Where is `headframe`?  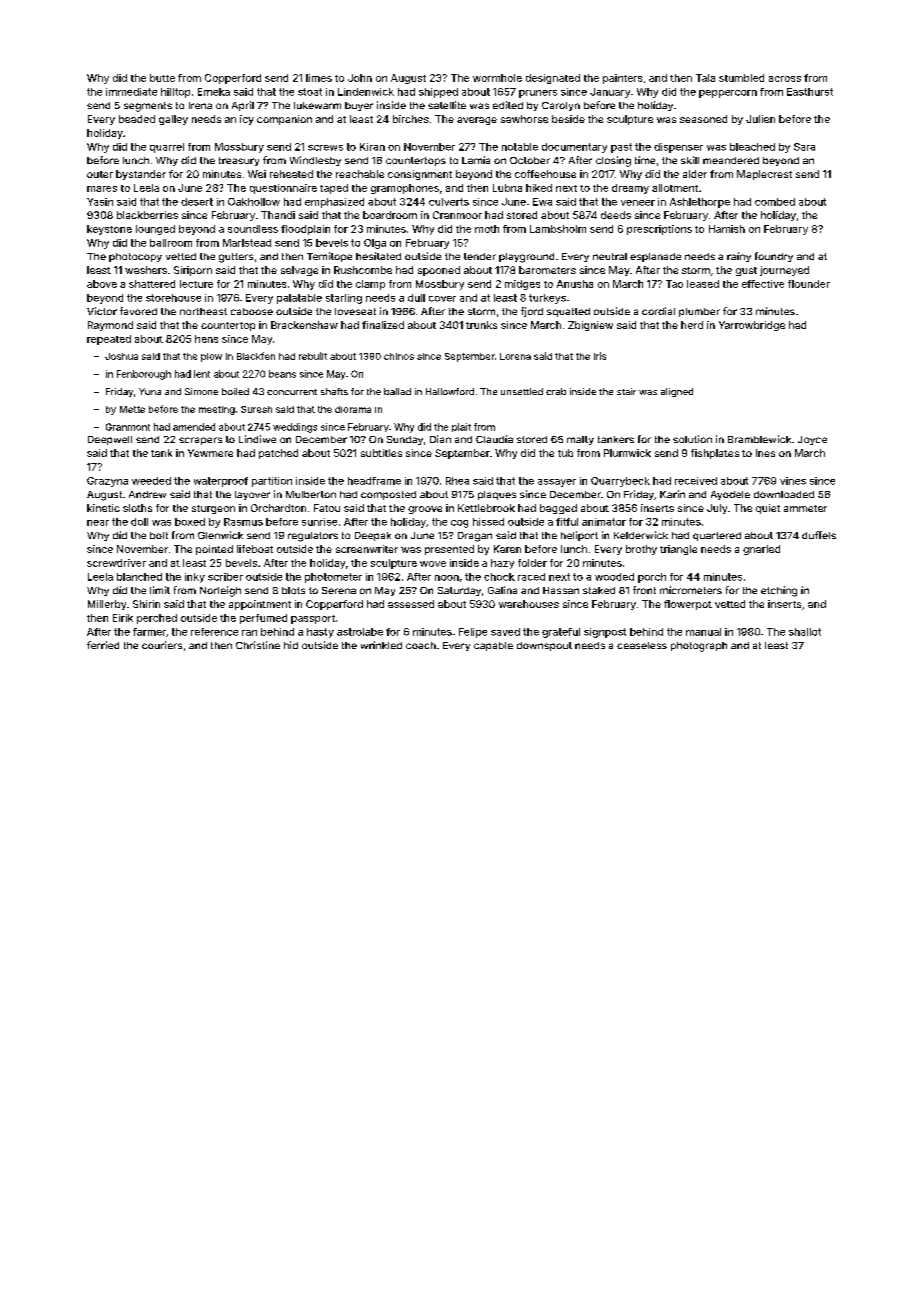
headframe is located at coordinates (374, 481).
